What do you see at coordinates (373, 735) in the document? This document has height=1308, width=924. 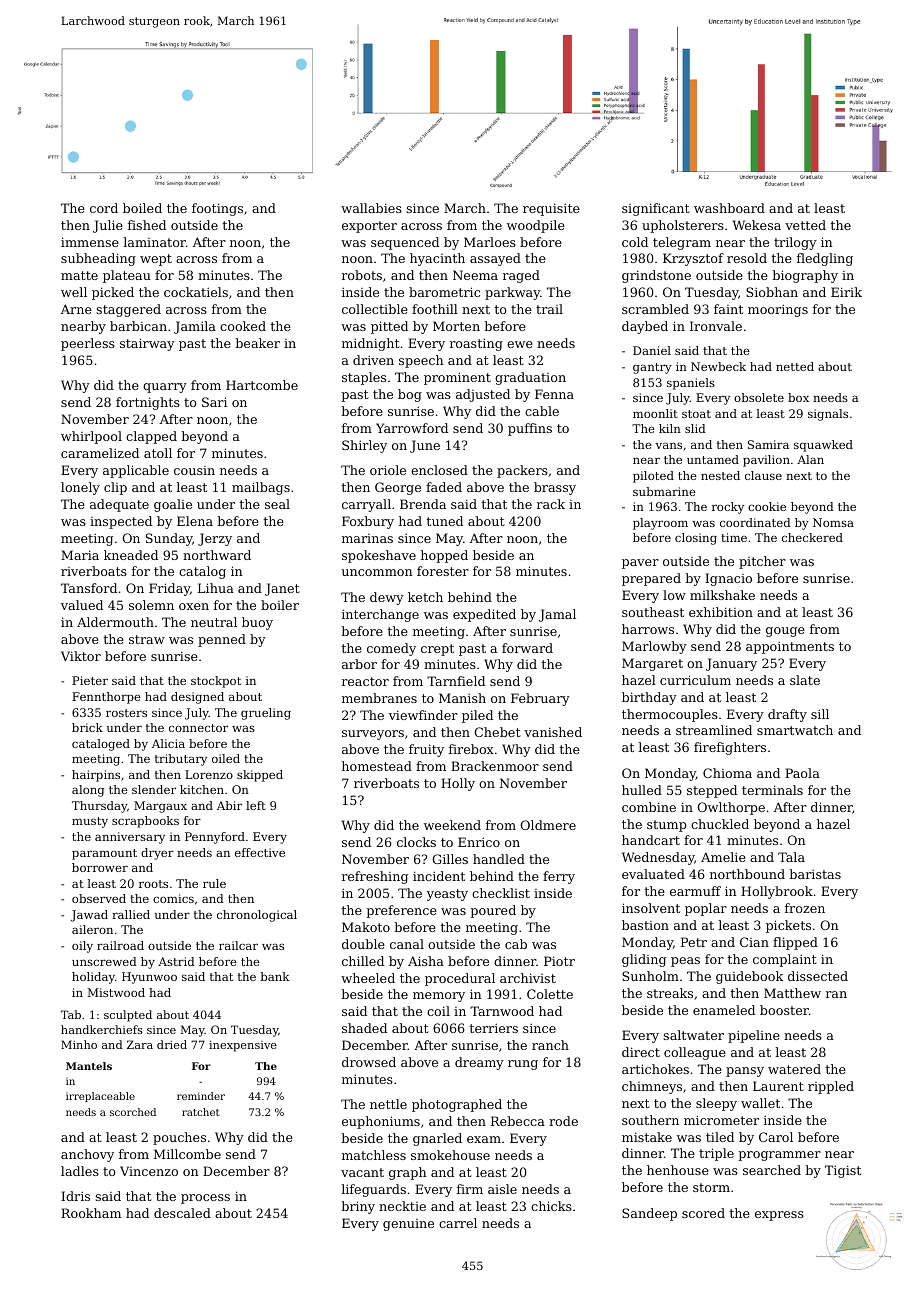 I see `surveyors` at bounding box center [373, 735].
